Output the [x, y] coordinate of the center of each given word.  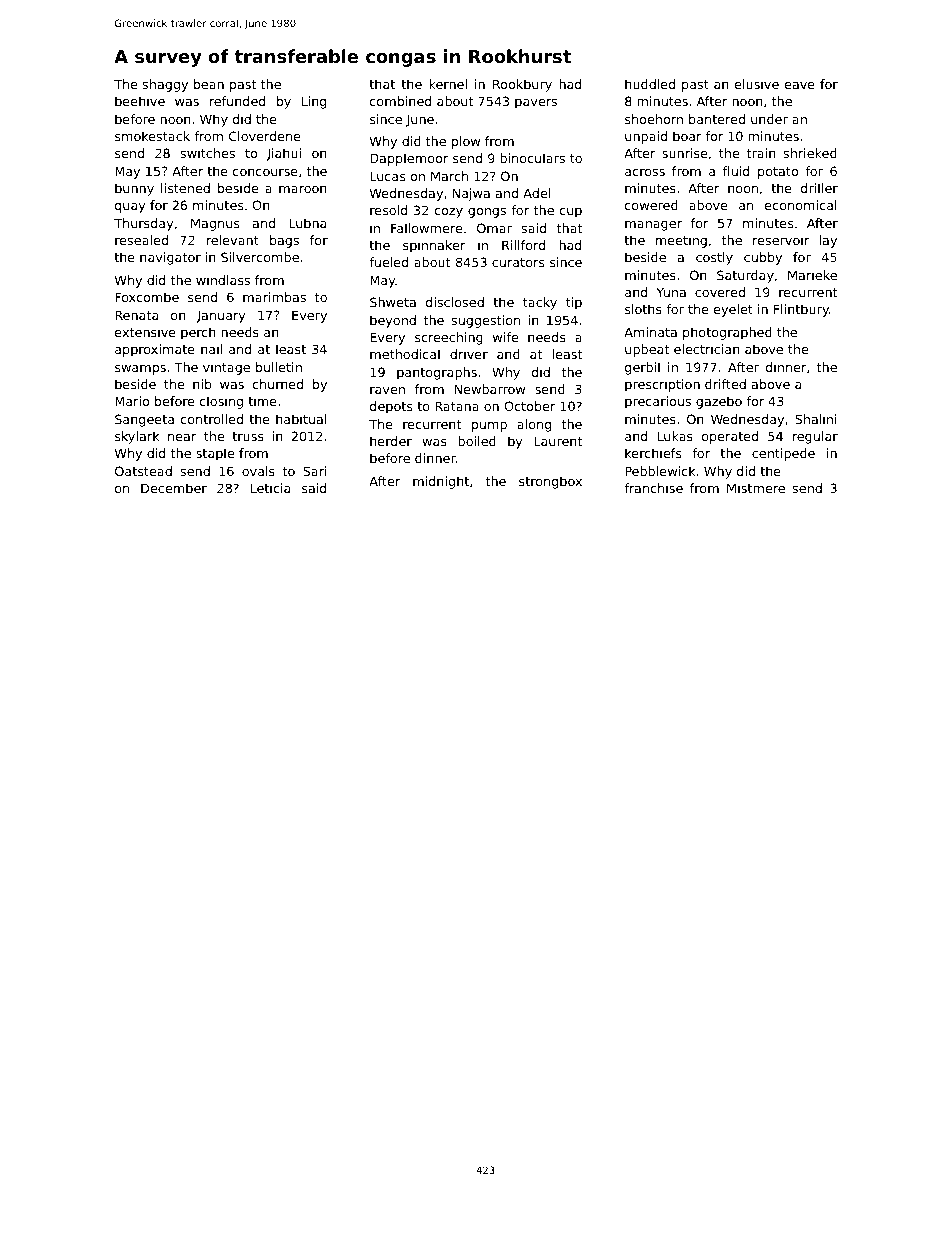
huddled [650, 84]
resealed [141, 240]
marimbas [274, 297]
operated [730, 437]
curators [518, 262]
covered [720, 292]
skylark [137, 437]
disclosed [455, 302]
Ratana [457, 406]
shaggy [165, 85]
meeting [681, 241]
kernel [448, 84]
